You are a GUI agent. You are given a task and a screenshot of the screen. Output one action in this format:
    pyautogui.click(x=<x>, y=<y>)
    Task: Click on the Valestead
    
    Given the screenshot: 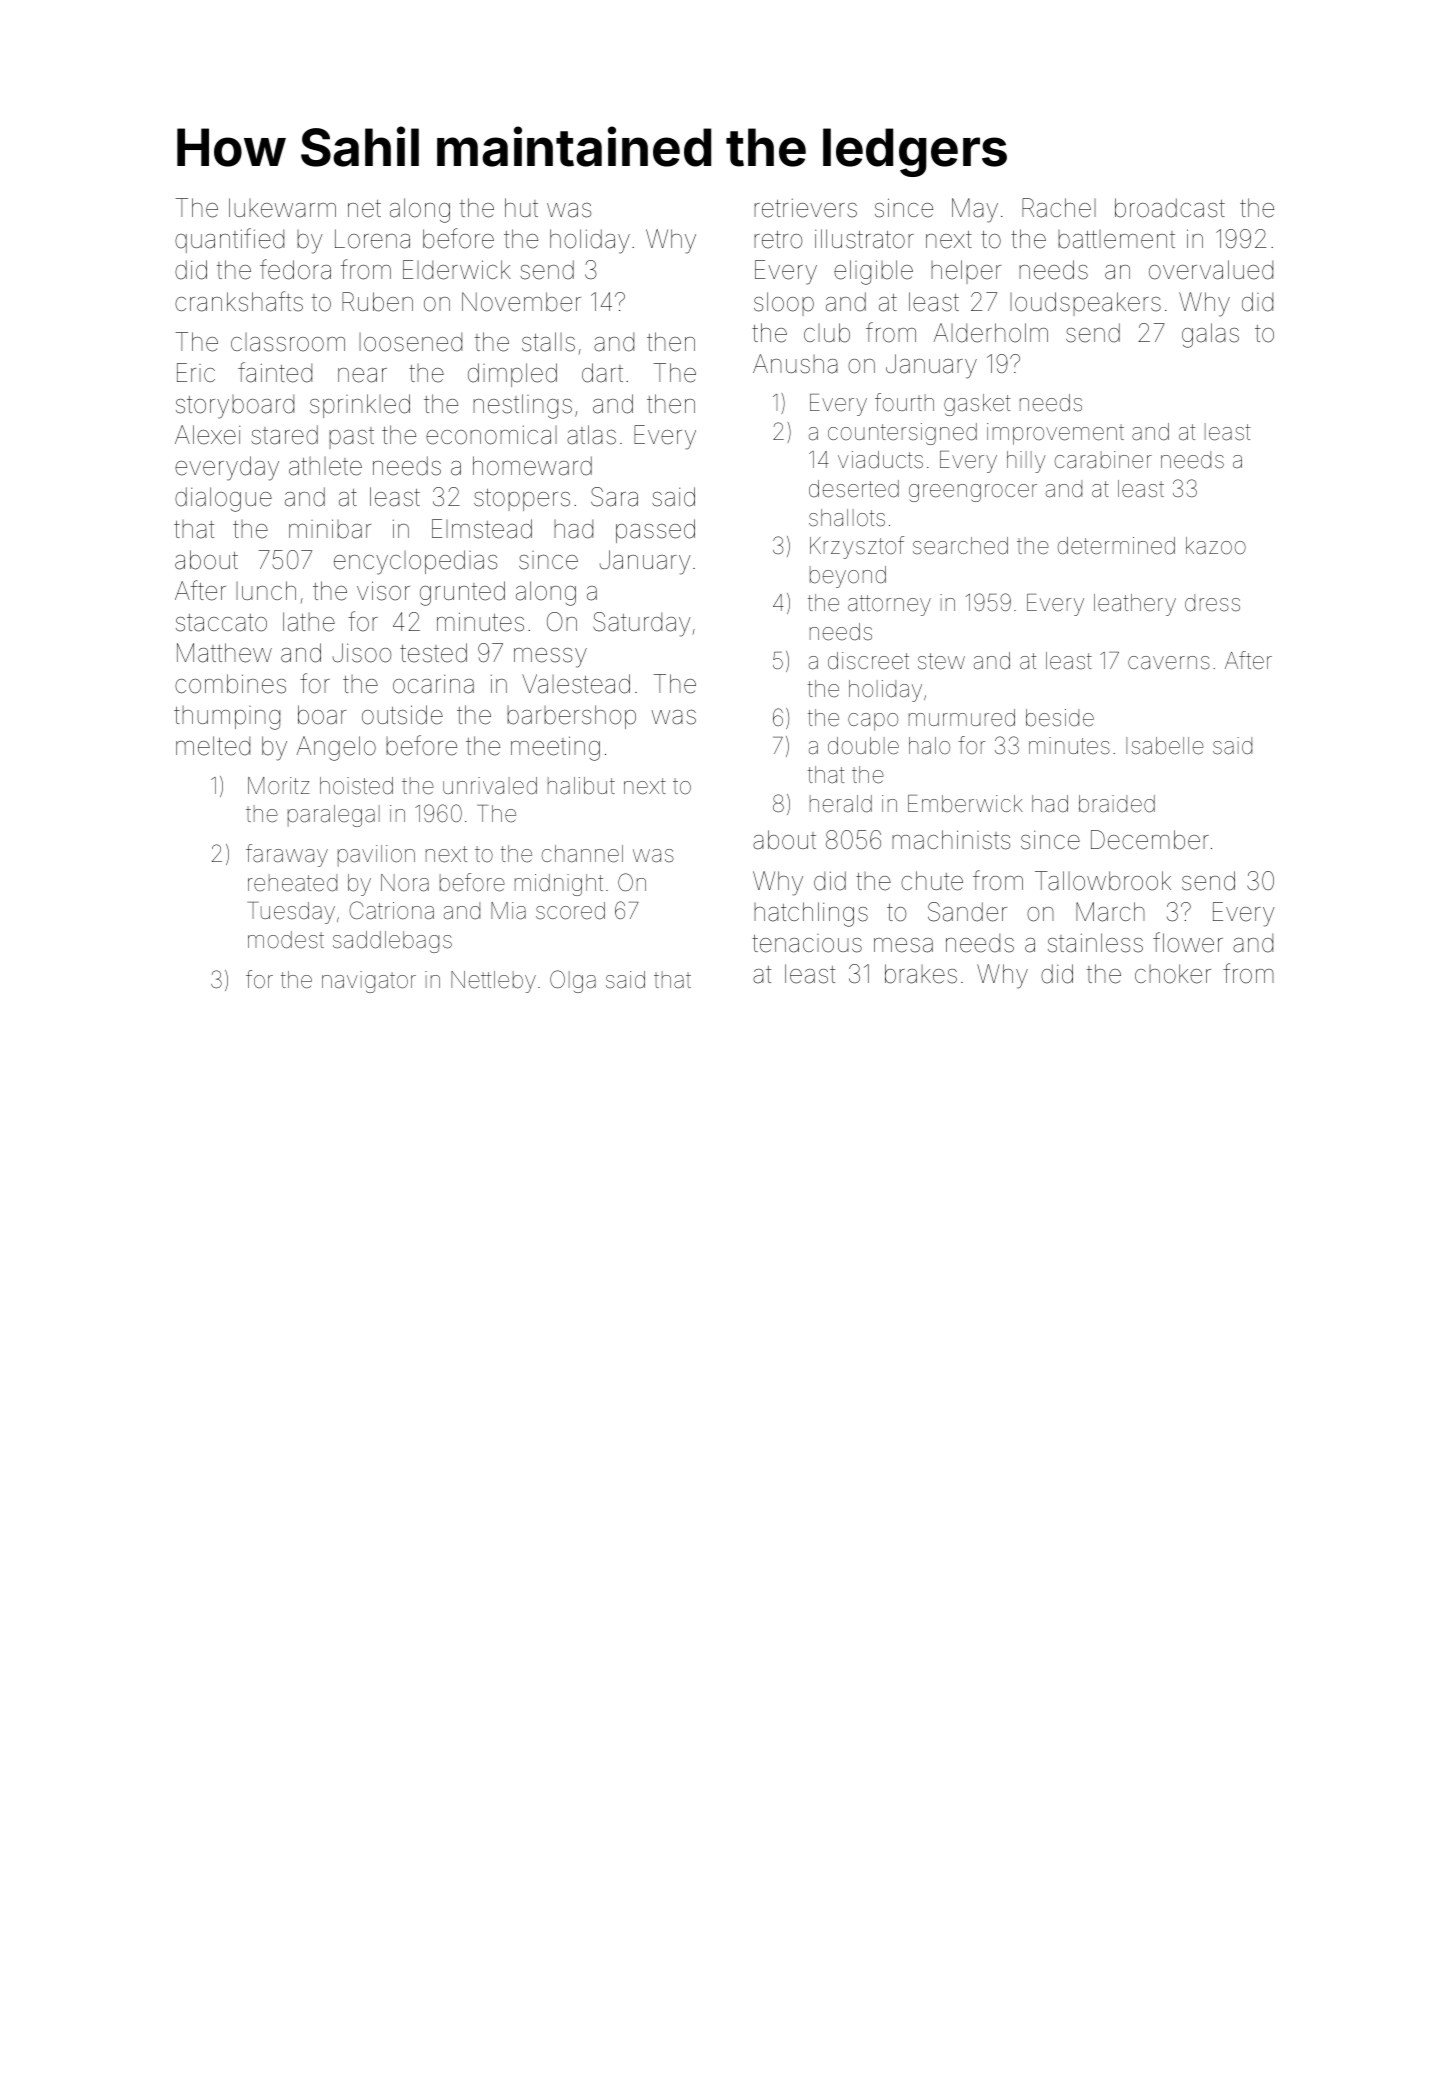 What is the action you would take?
    pyautogui.click(x=576, y=684)
